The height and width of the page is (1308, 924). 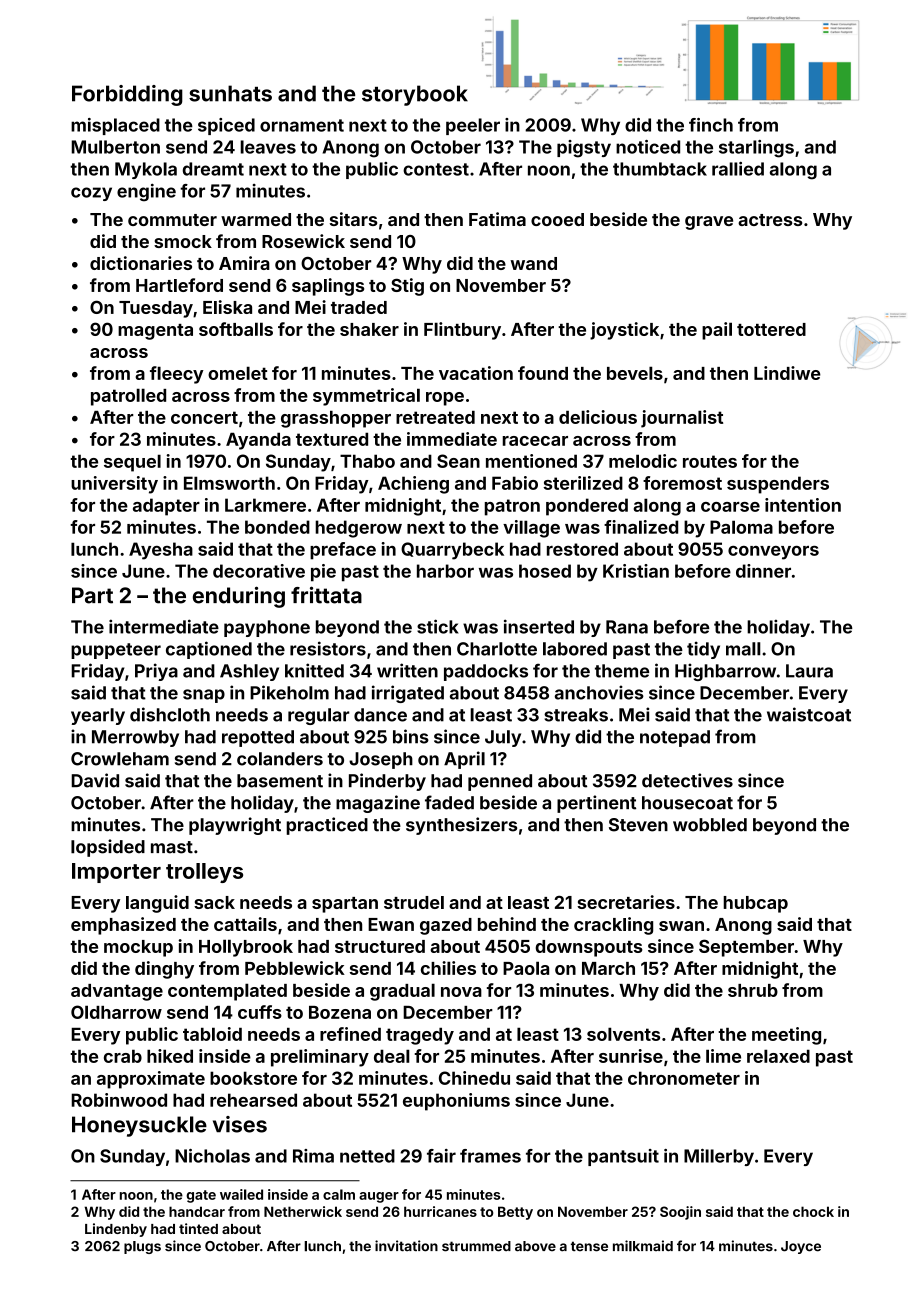 What do you see at coordinates (258, 738) in the page?
I see `repotted` at bounding box center [258, 738].
